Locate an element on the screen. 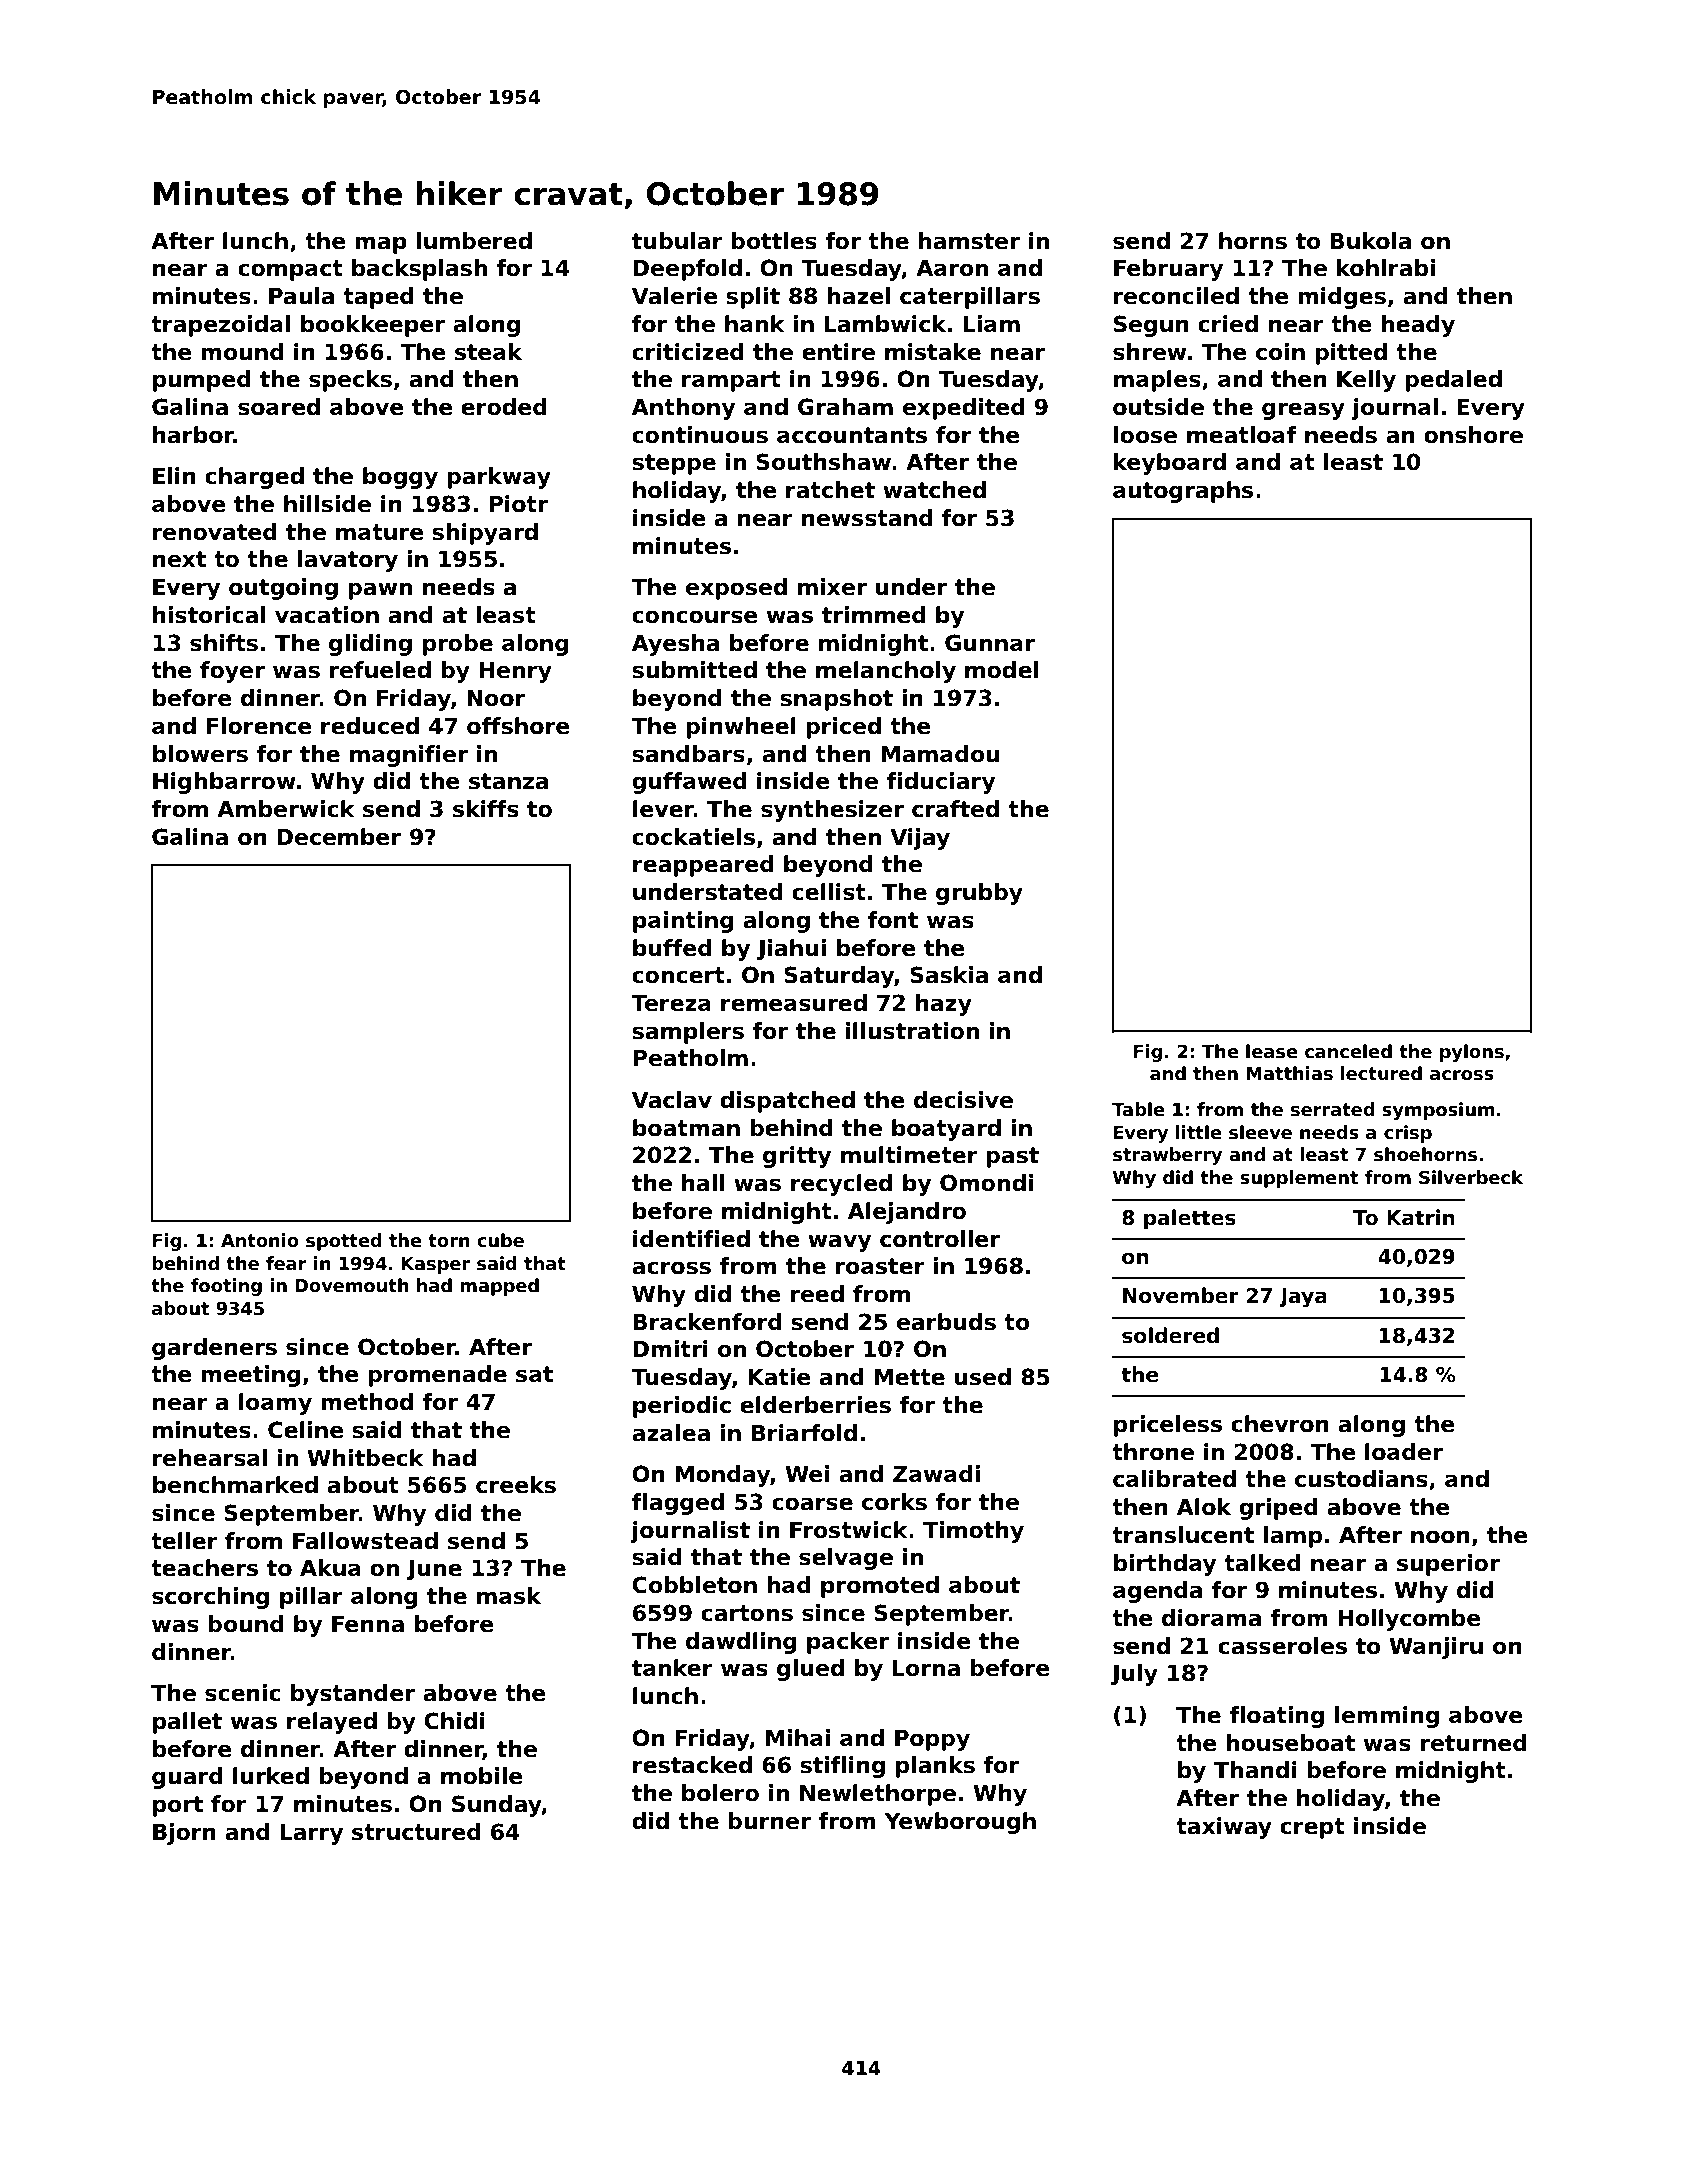 This screenshot has height=2178, width=1683. taxiway is located at coordinates (1224, 1828).
